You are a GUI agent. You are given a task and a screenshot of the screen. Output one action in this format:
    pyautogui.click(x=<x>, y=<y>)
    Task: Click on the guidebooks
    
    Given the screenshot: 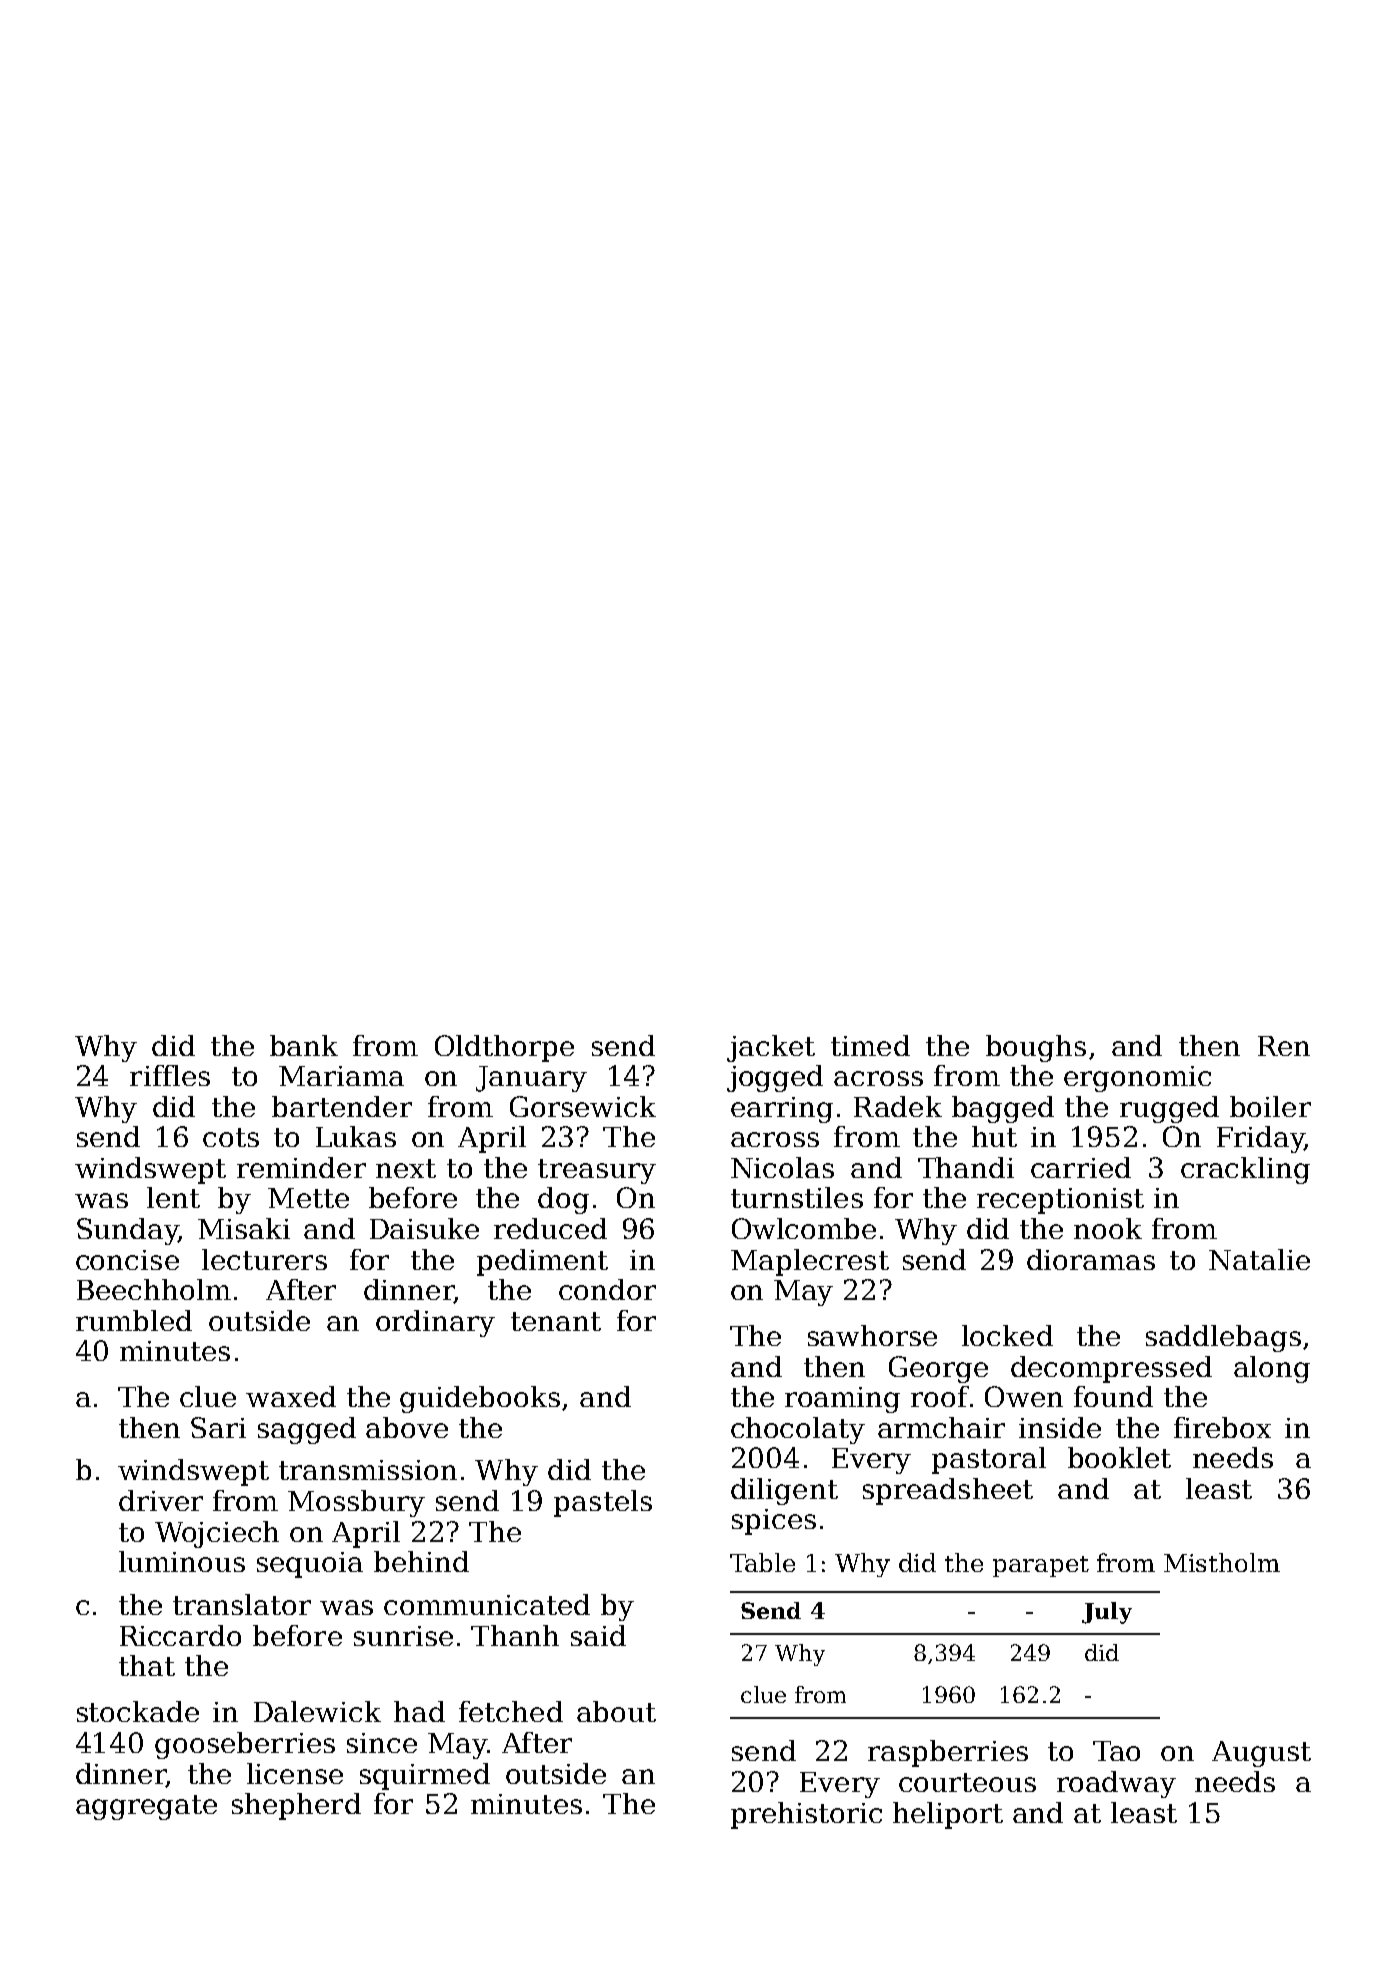 What is the action you would take?
    pyautogui.click(x=480, y=1399)
